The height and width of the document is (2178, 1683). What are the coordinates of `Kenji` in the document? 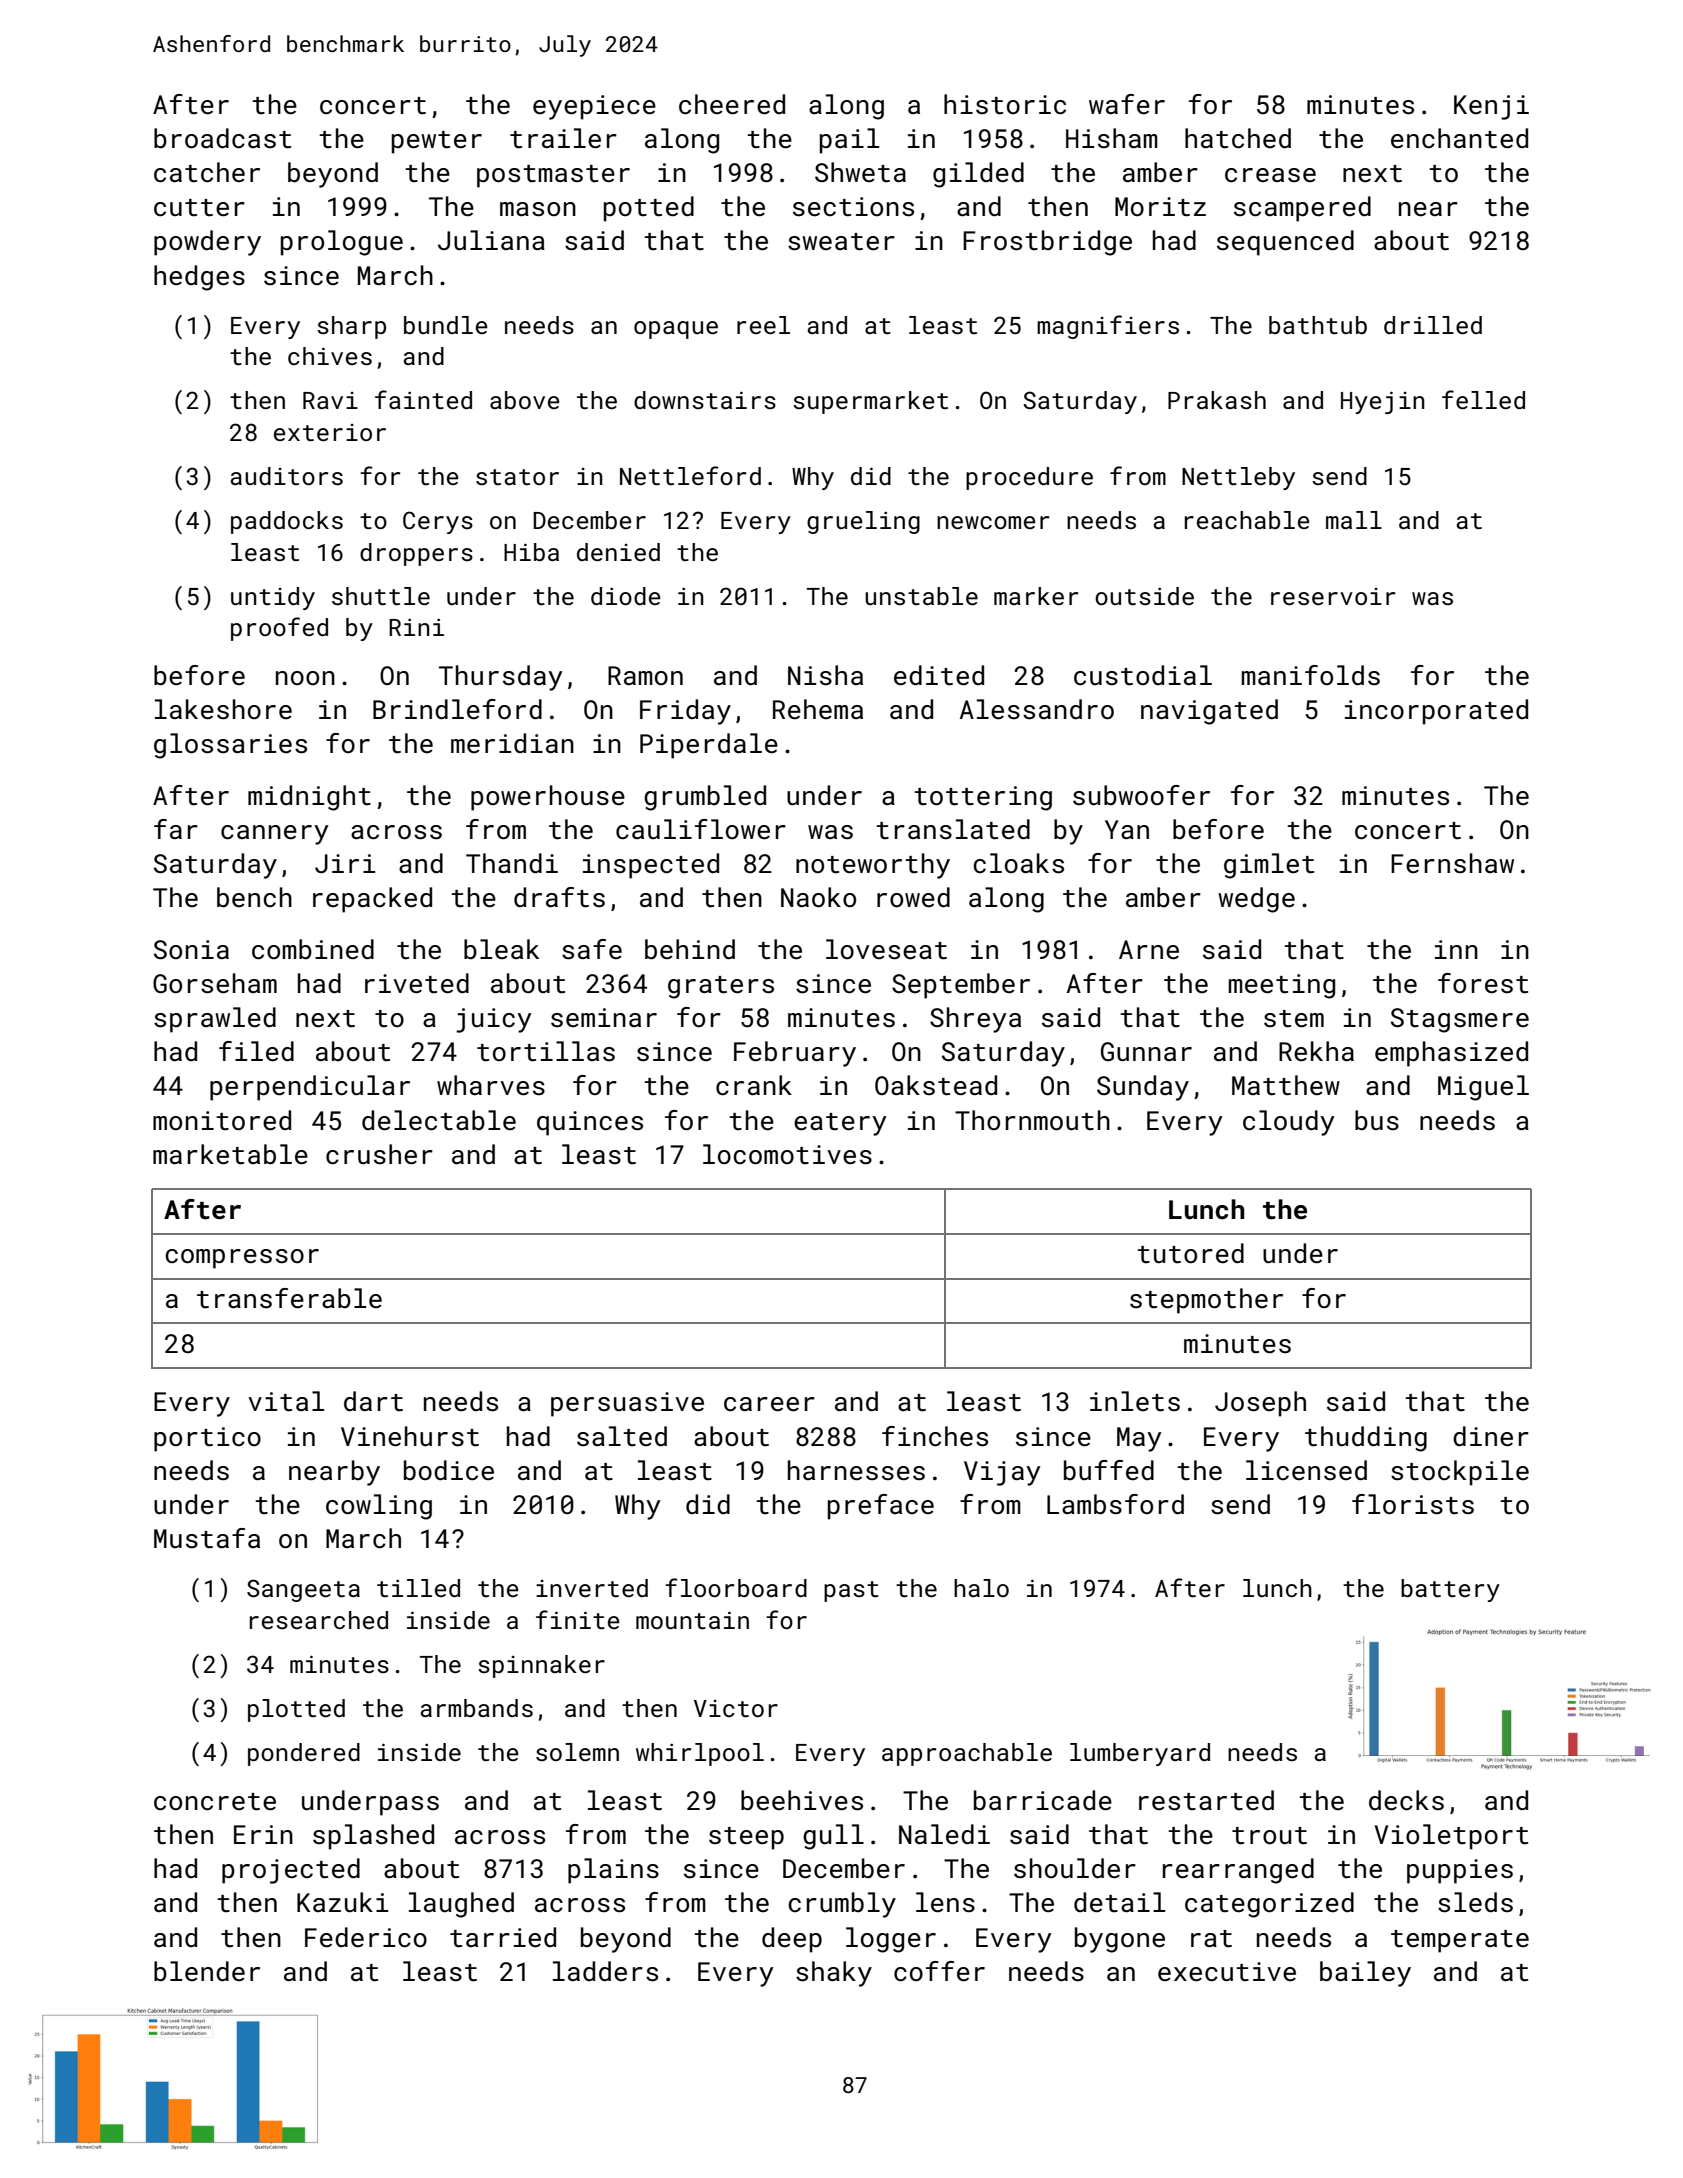 It's located at (1491, 107).
